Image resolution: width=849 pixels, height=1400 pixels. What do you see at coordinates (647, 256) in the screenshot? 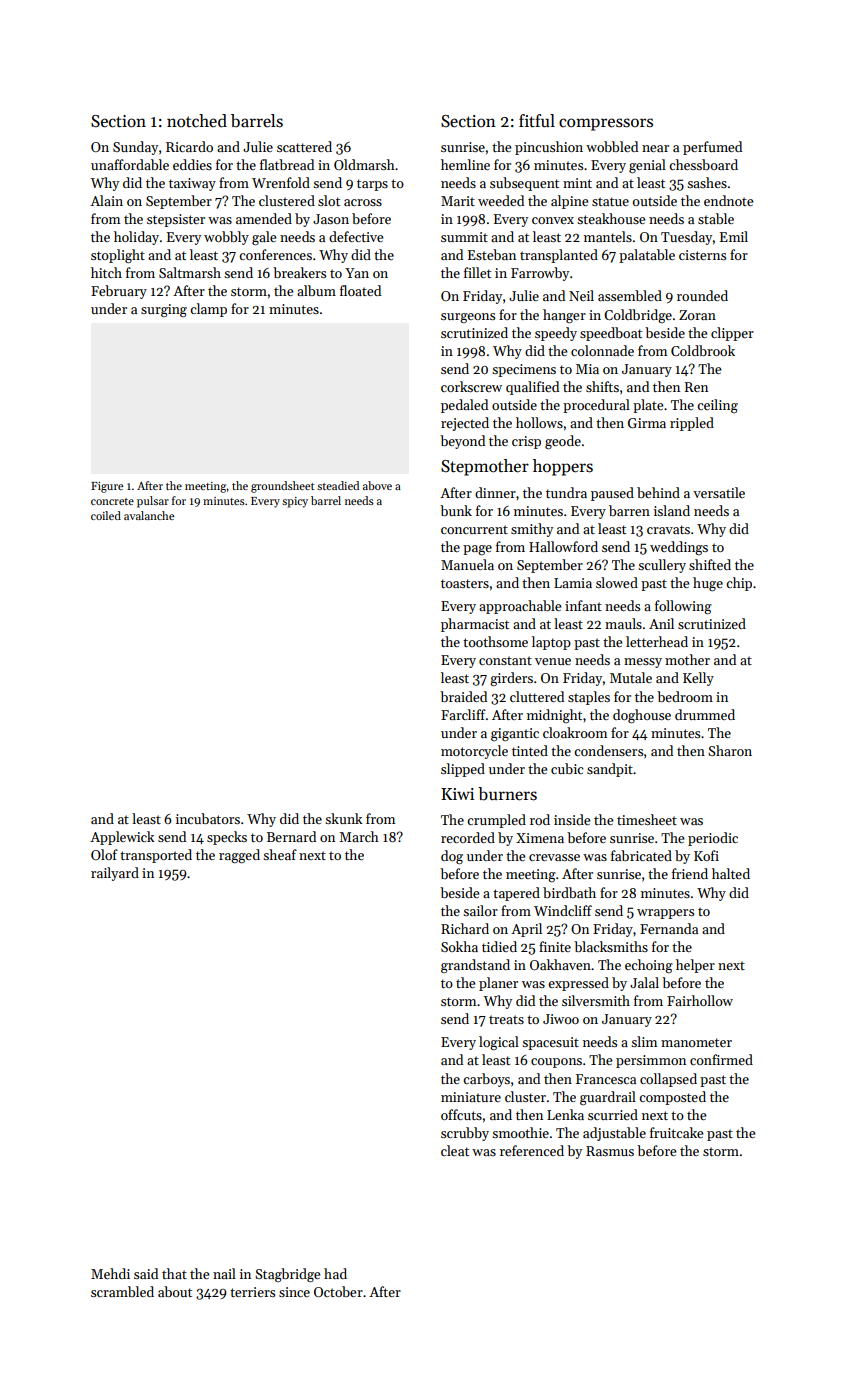
I see `palatable` at bounding box center [647, 256].
